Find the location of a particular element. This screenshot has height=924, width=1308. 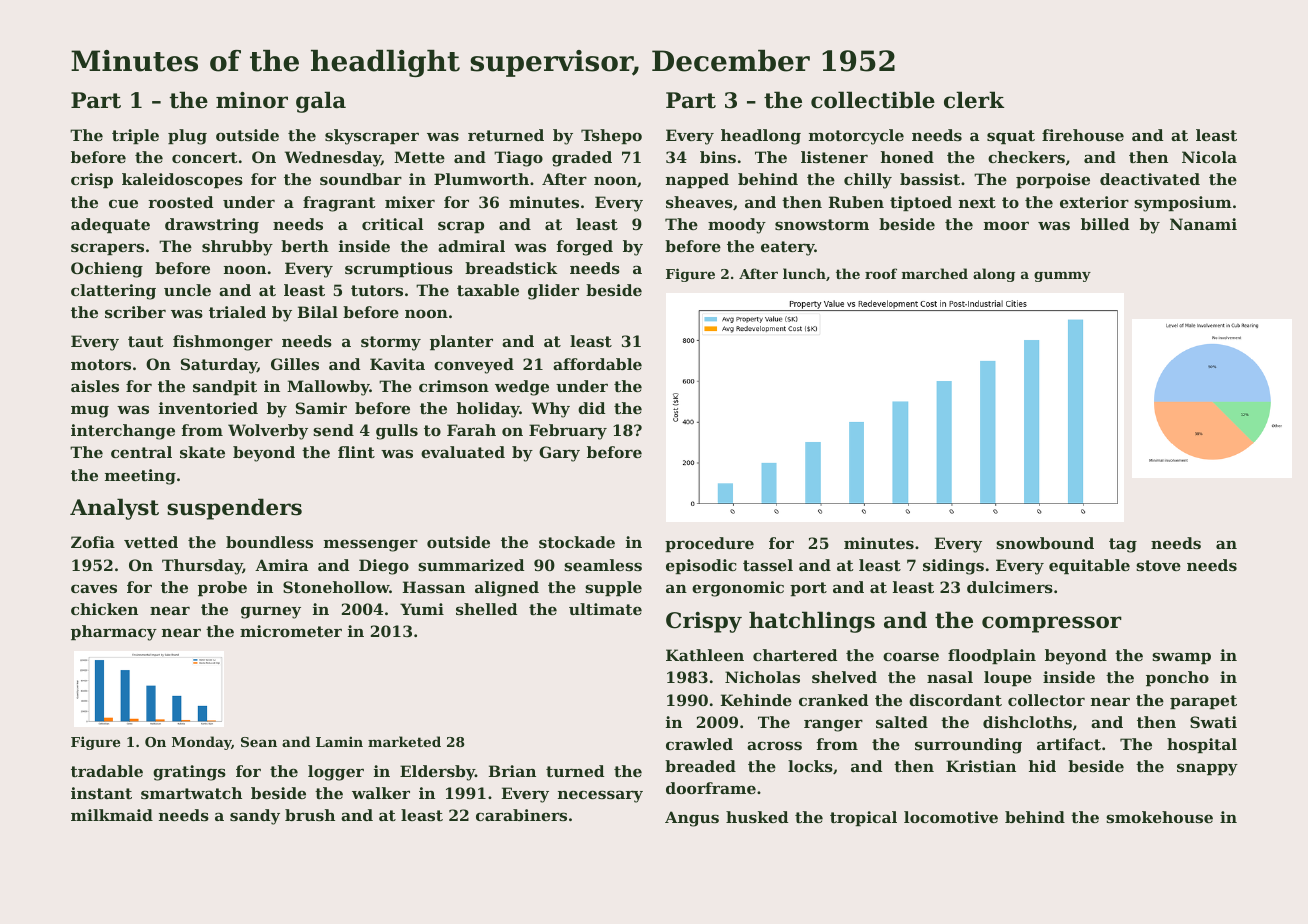

smokehouse is located at coordinates (1159, 817).
